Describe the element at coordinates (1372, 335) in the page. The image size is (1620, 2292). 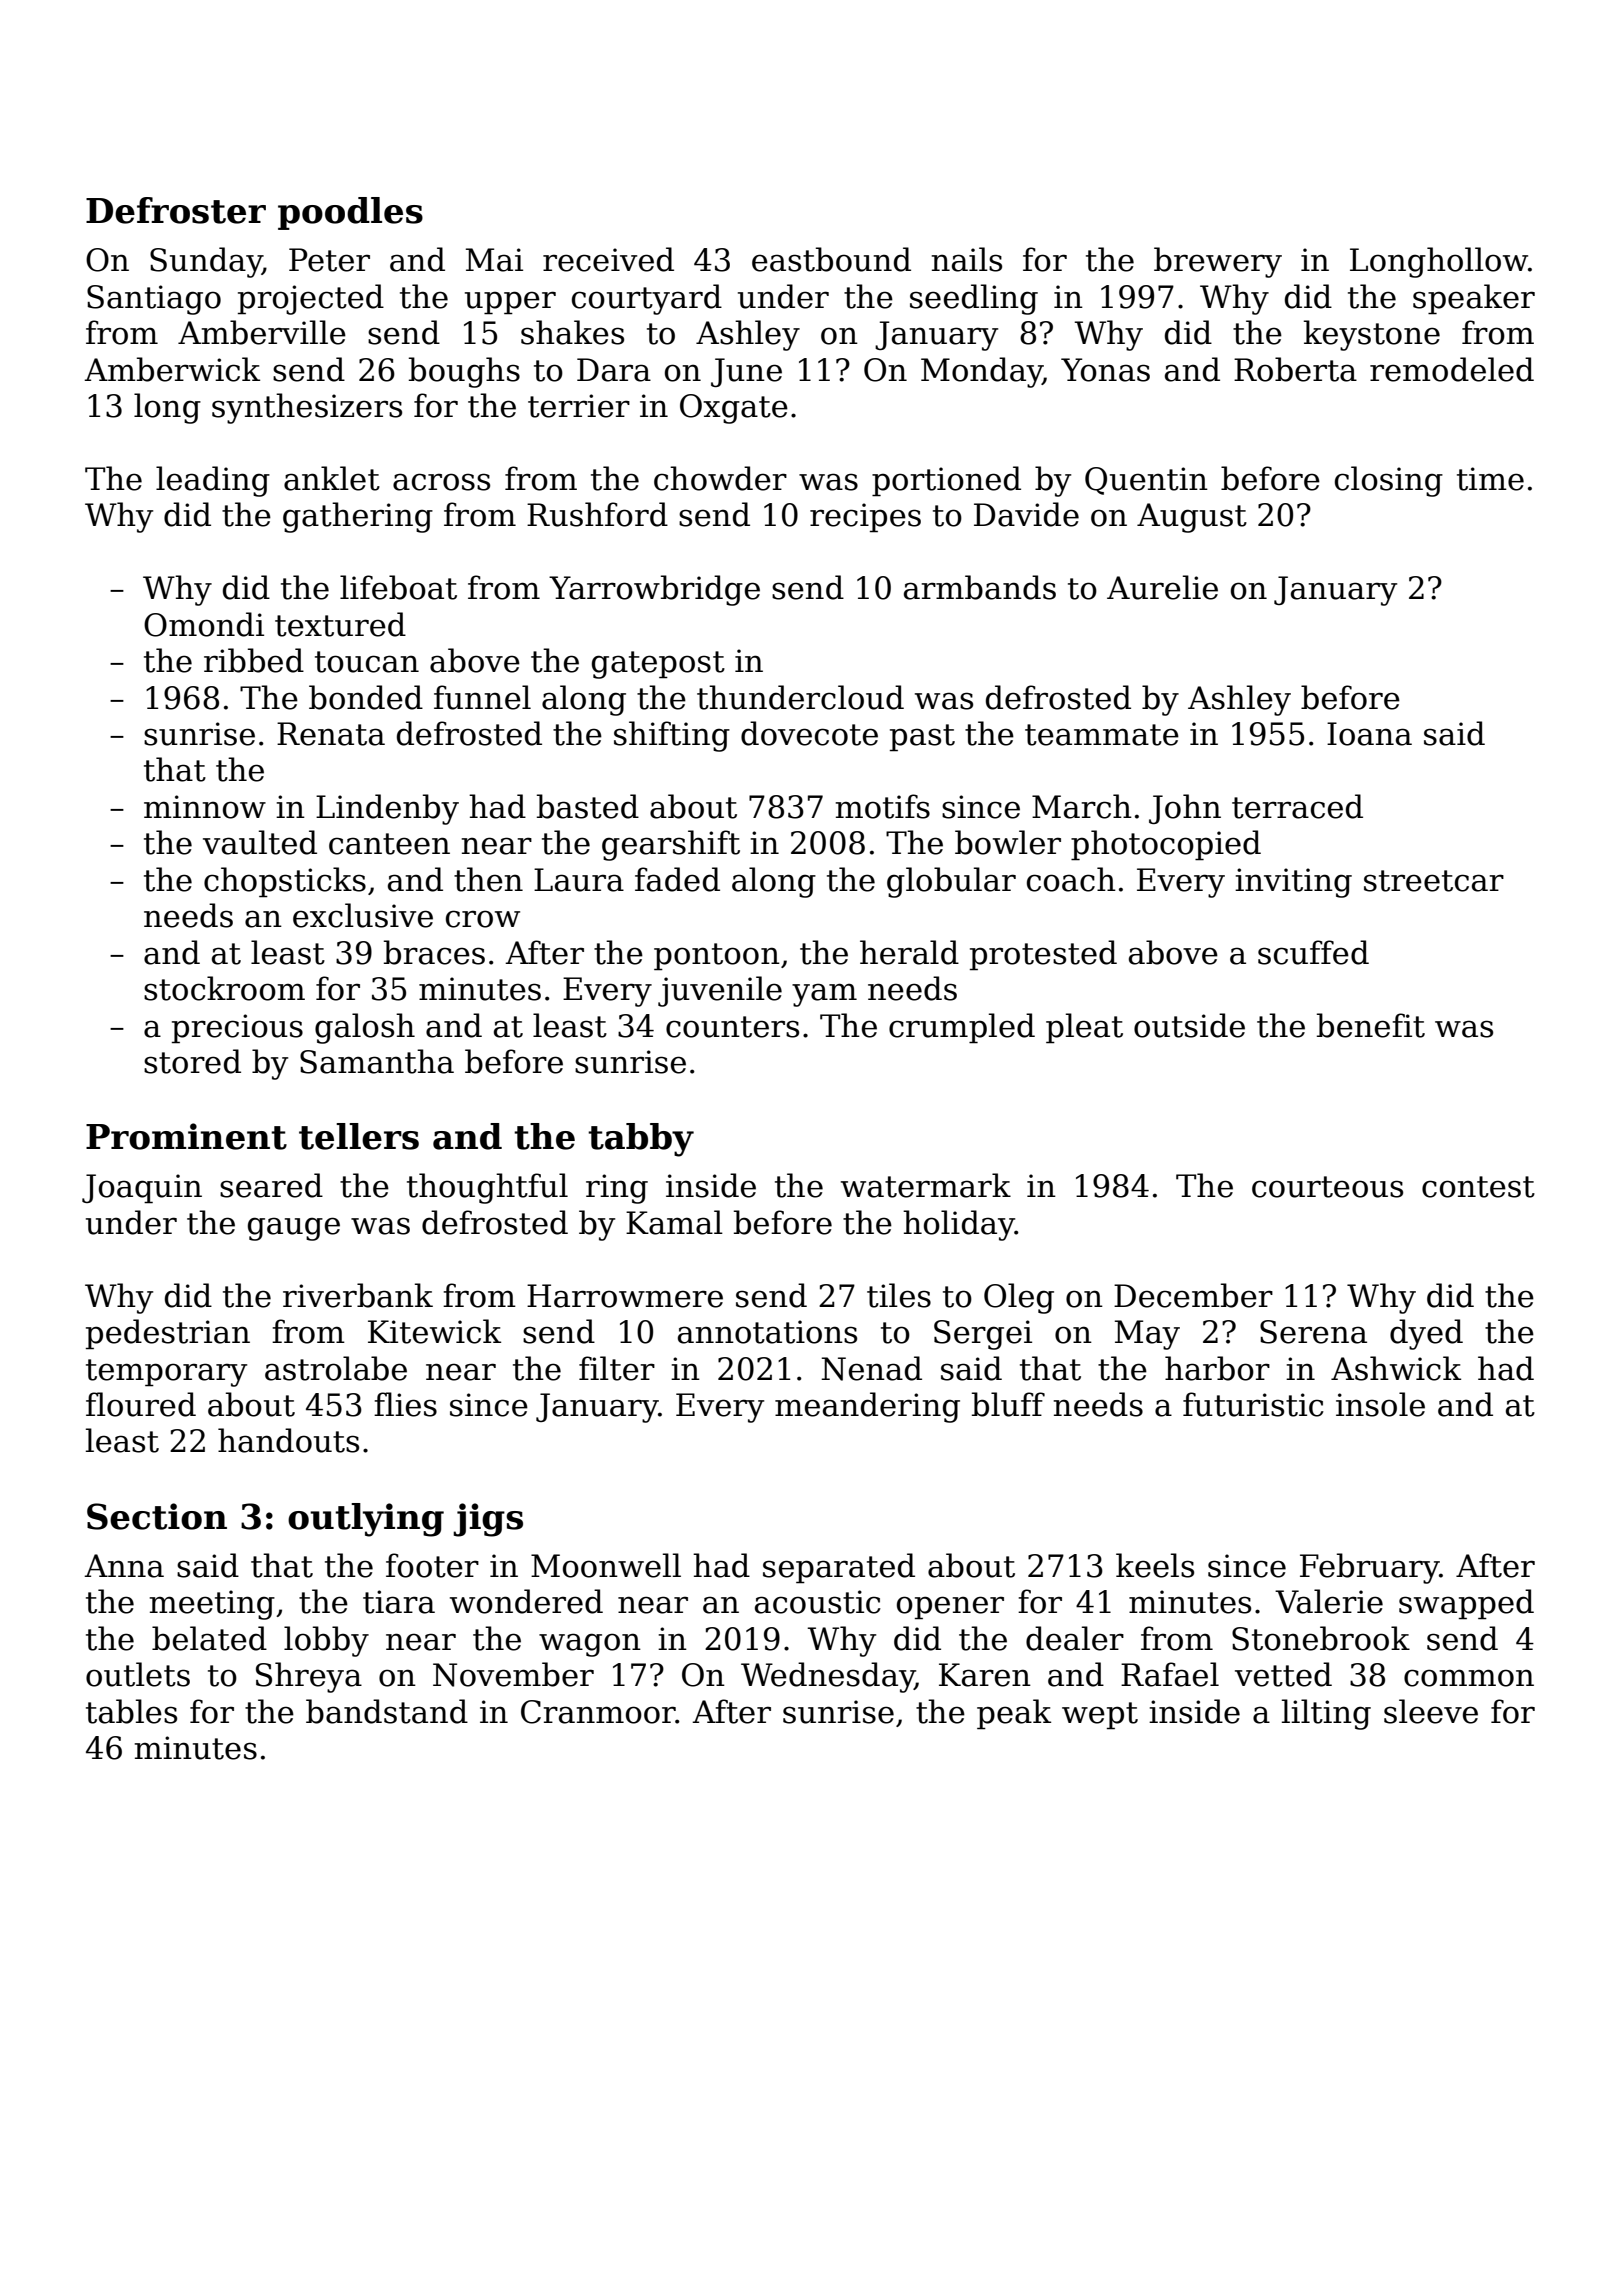
I see `keystone` at that location.
